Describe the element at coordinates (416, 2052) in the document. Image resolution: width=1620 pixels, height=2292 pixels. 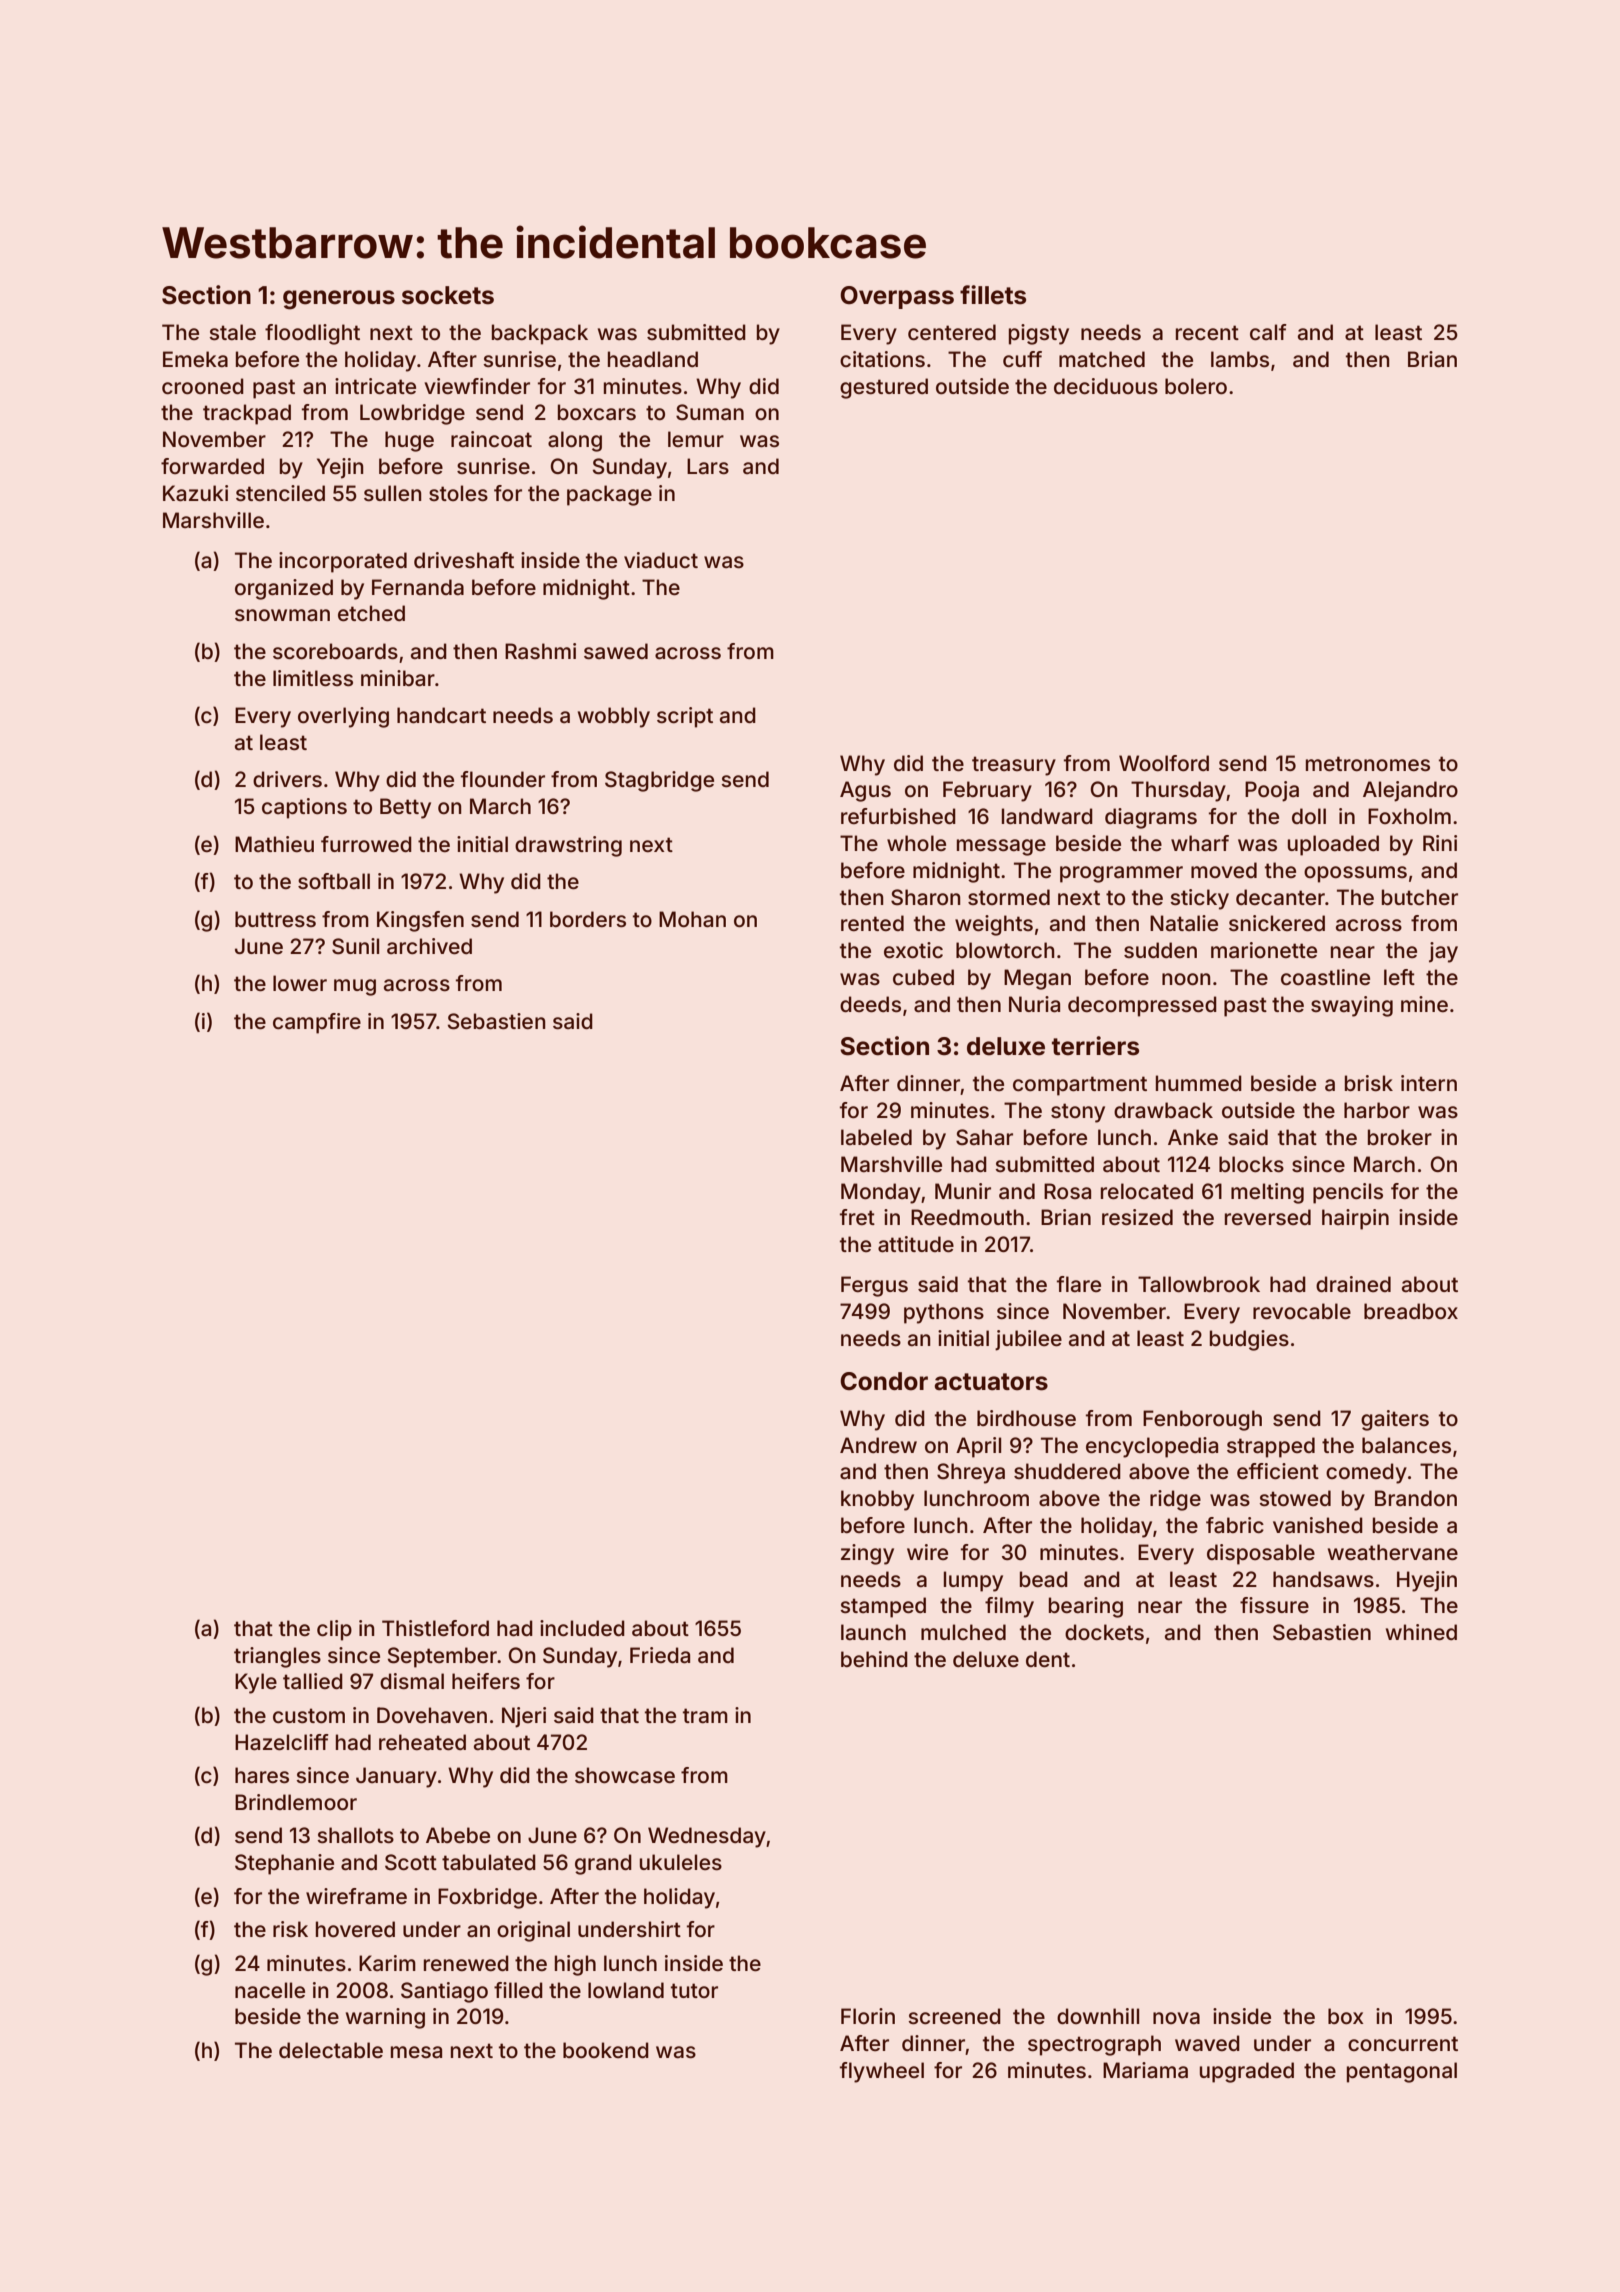
I see `mesa` at that location.
